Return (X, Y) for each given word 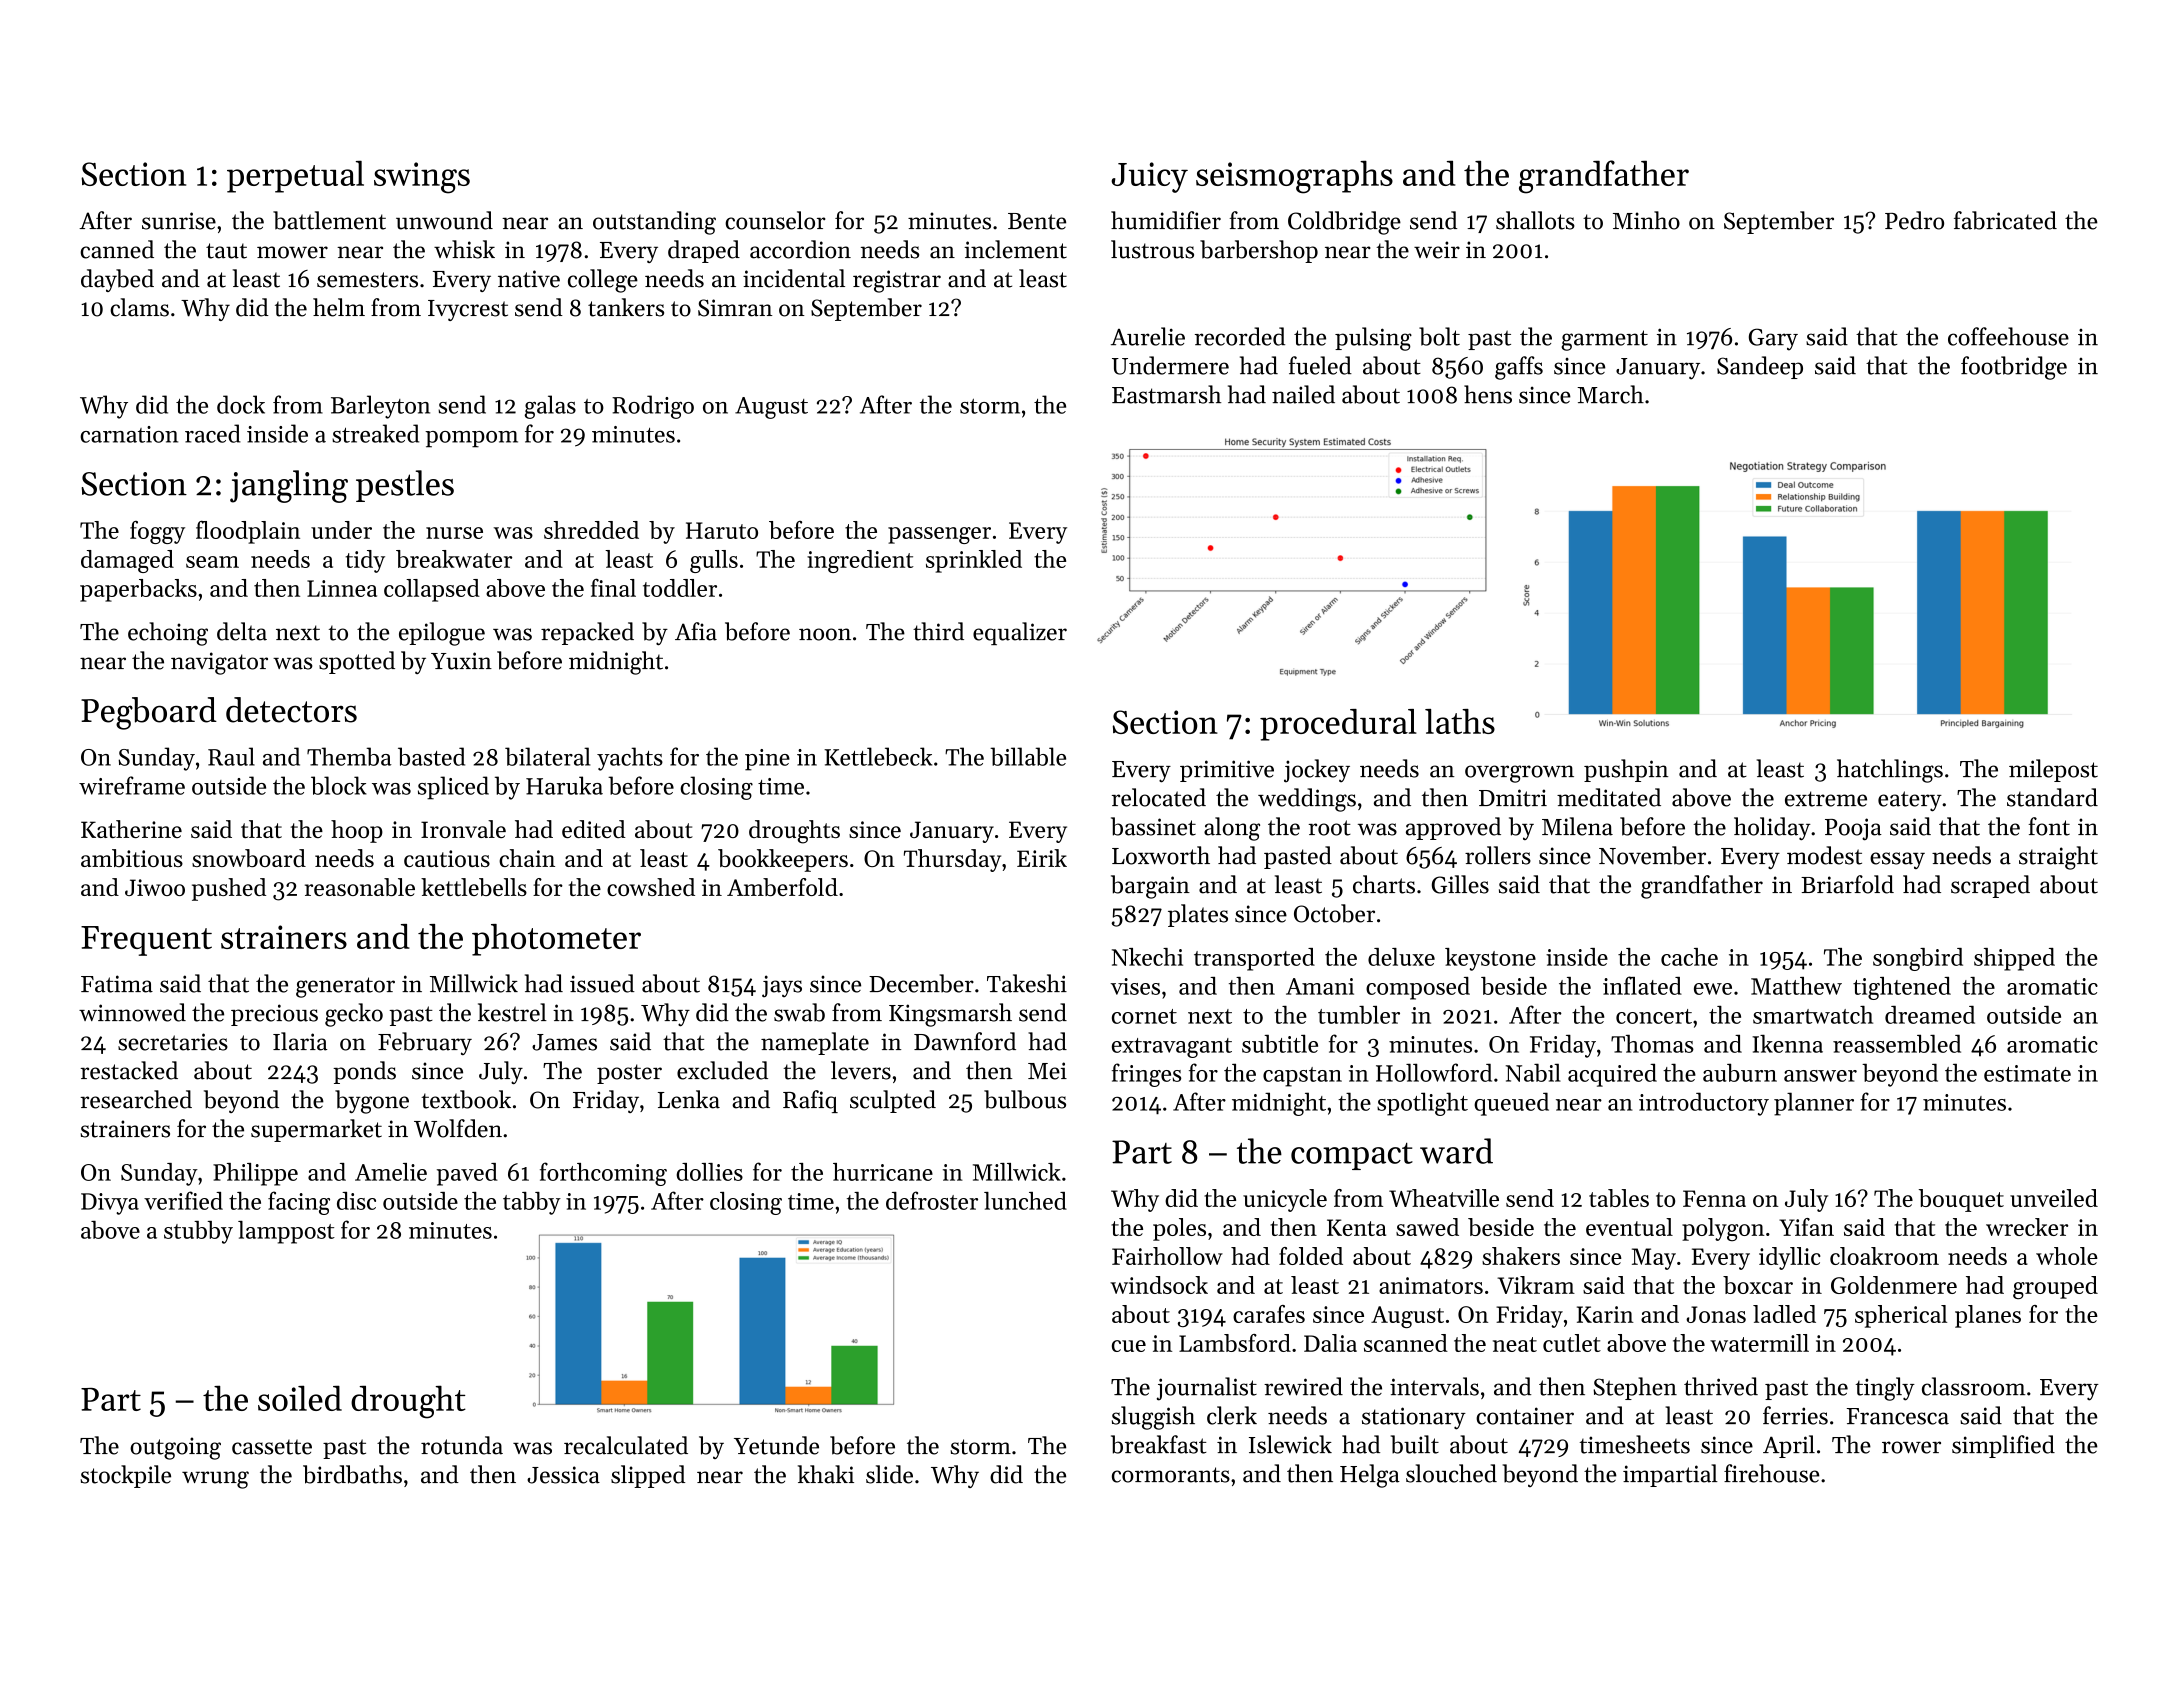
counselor (775, 220)
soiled (300, 1398)
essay (1897, 860)
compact (1352, 1156)
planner (1814, 1104)
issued (602, 983)
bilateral (547, 756)
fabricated (2005, 220)
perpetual (295, 176)
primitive (1227, 771)
